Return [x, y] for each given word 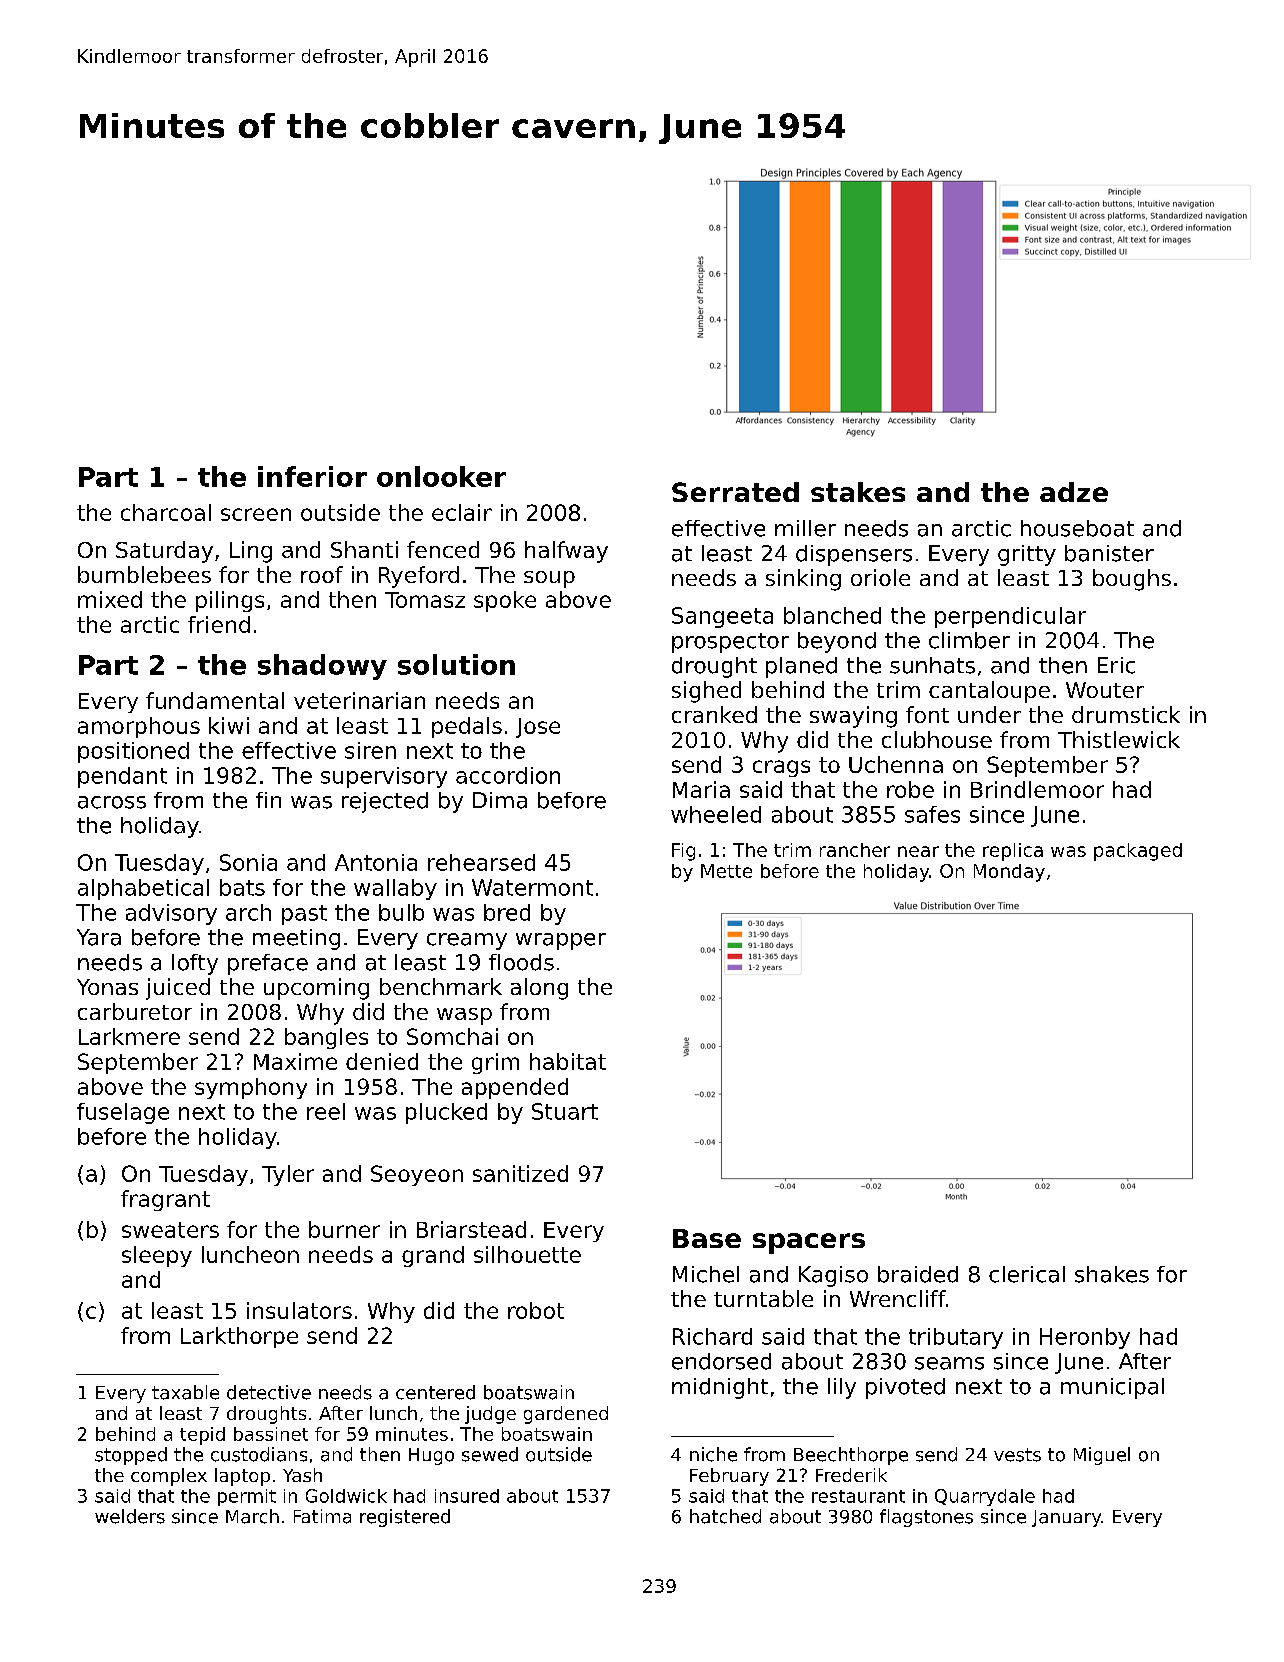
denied [382, 1061]
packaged [1138, 852]
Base [707, 1238]
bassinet [271, 1434]
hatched [725, 1516]
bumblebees [144, 574]
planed [801, 667]
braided [918, 1274]
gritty [1027, 555]
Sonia [248, 862]
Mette [726, 871]
